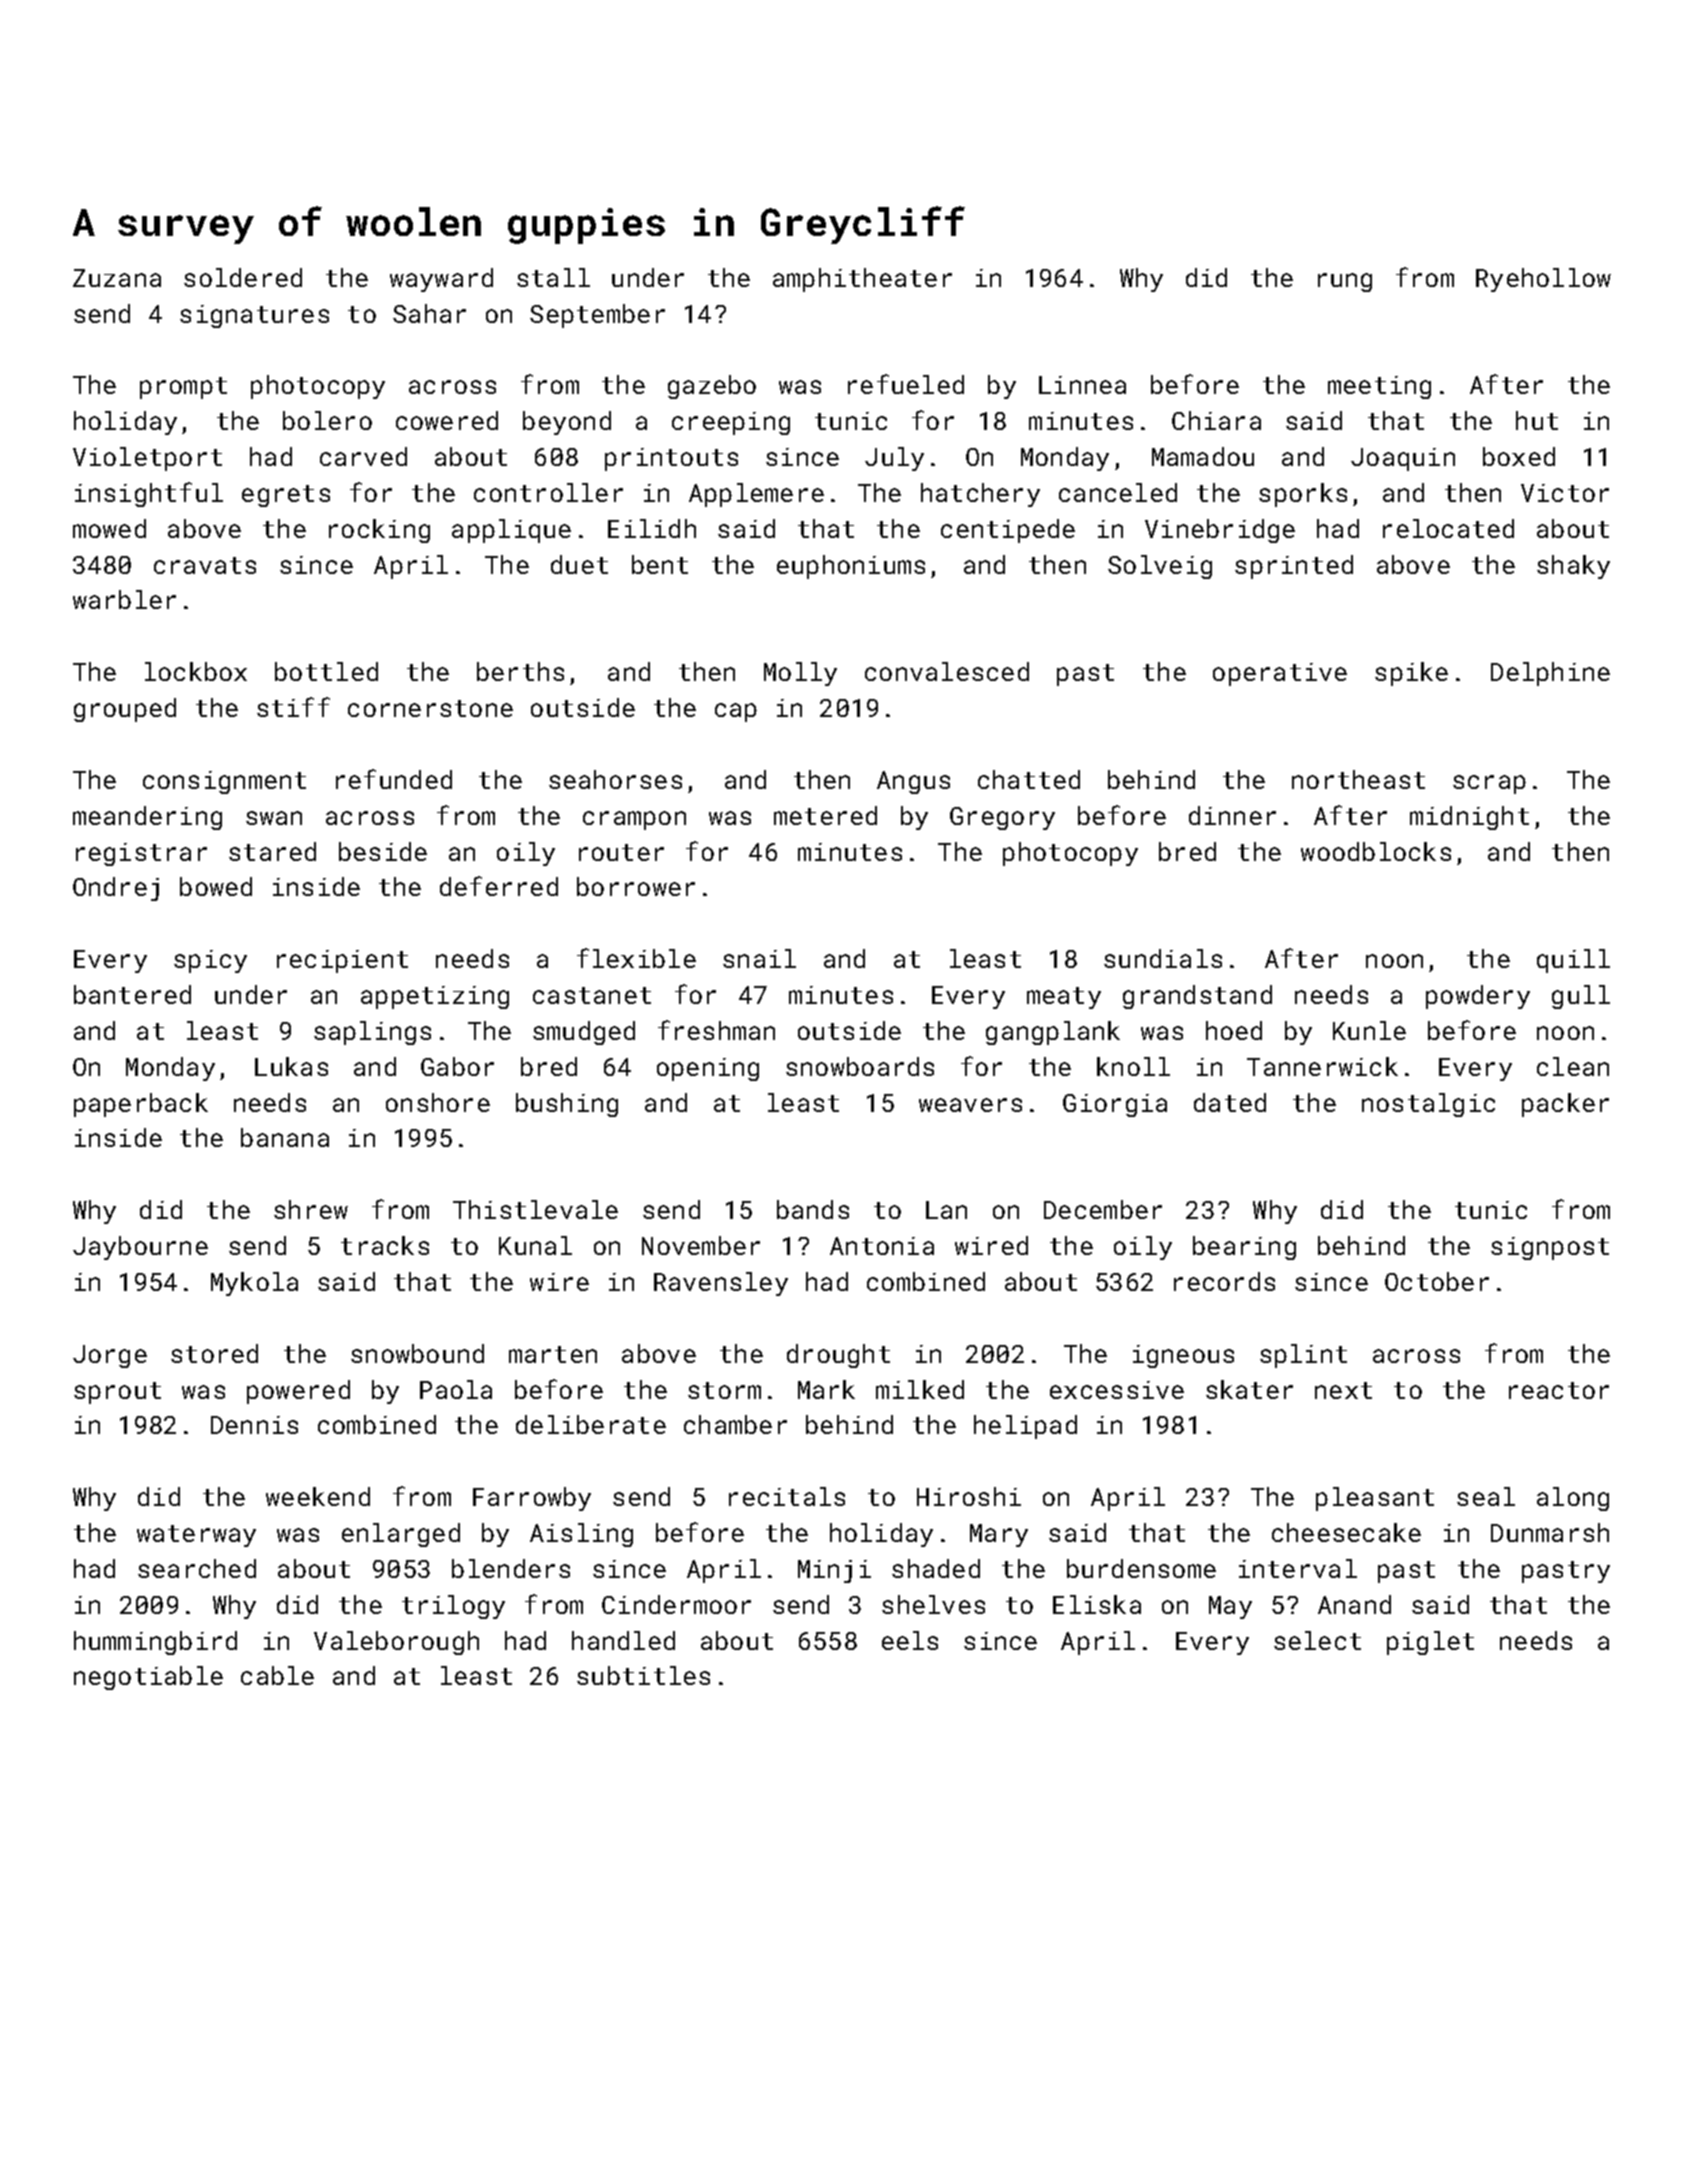 The image size is (1683, 2178). What do you see at coordinates (1550, 674) in the screenshot?
I see `Delphine` at bounding box center [1550, 674].
